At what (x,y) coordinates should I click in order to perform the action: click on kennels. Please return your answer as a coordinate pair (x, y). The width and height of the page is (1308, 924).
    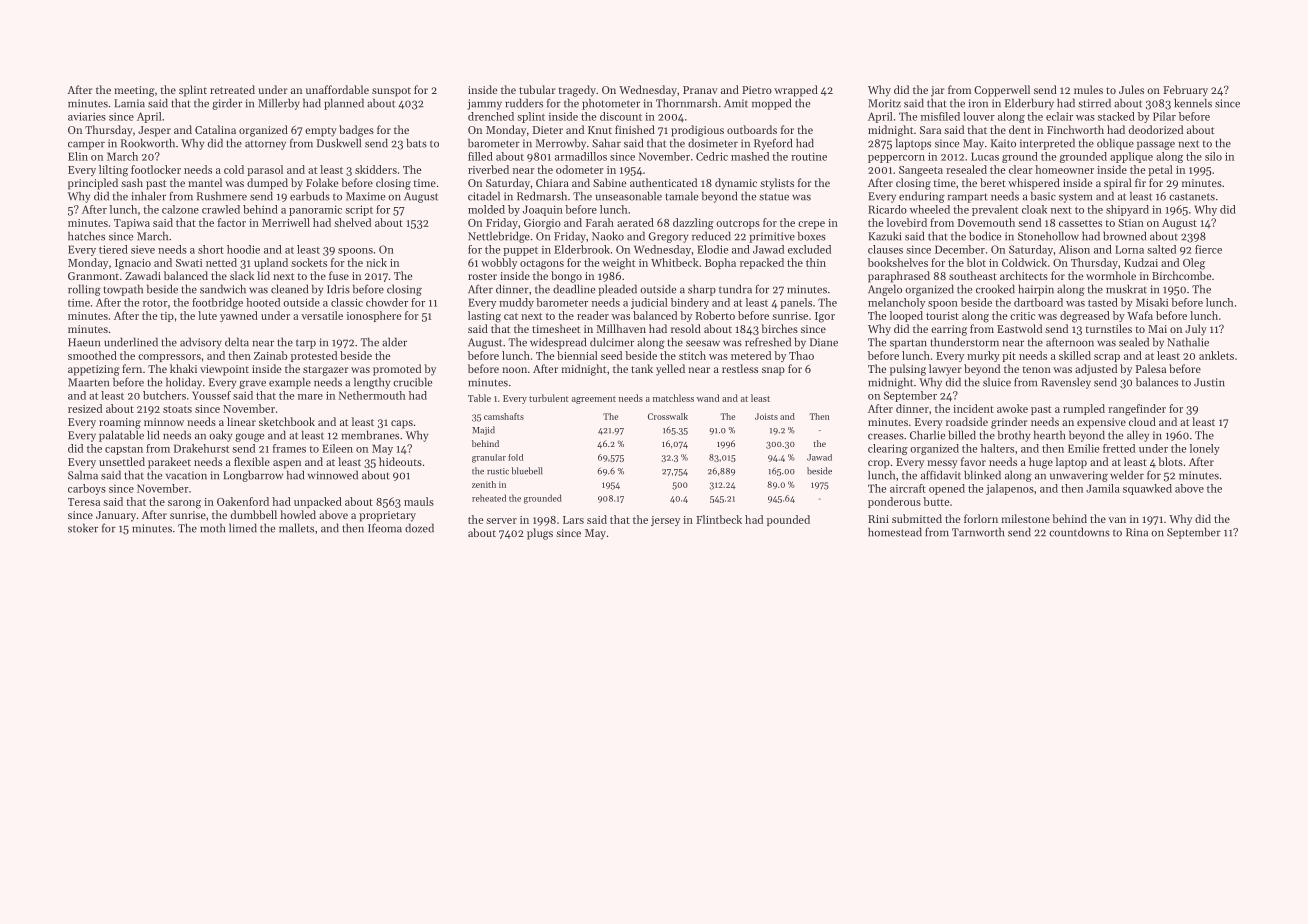
    Looking at the image, I should click on (1193, 103).
